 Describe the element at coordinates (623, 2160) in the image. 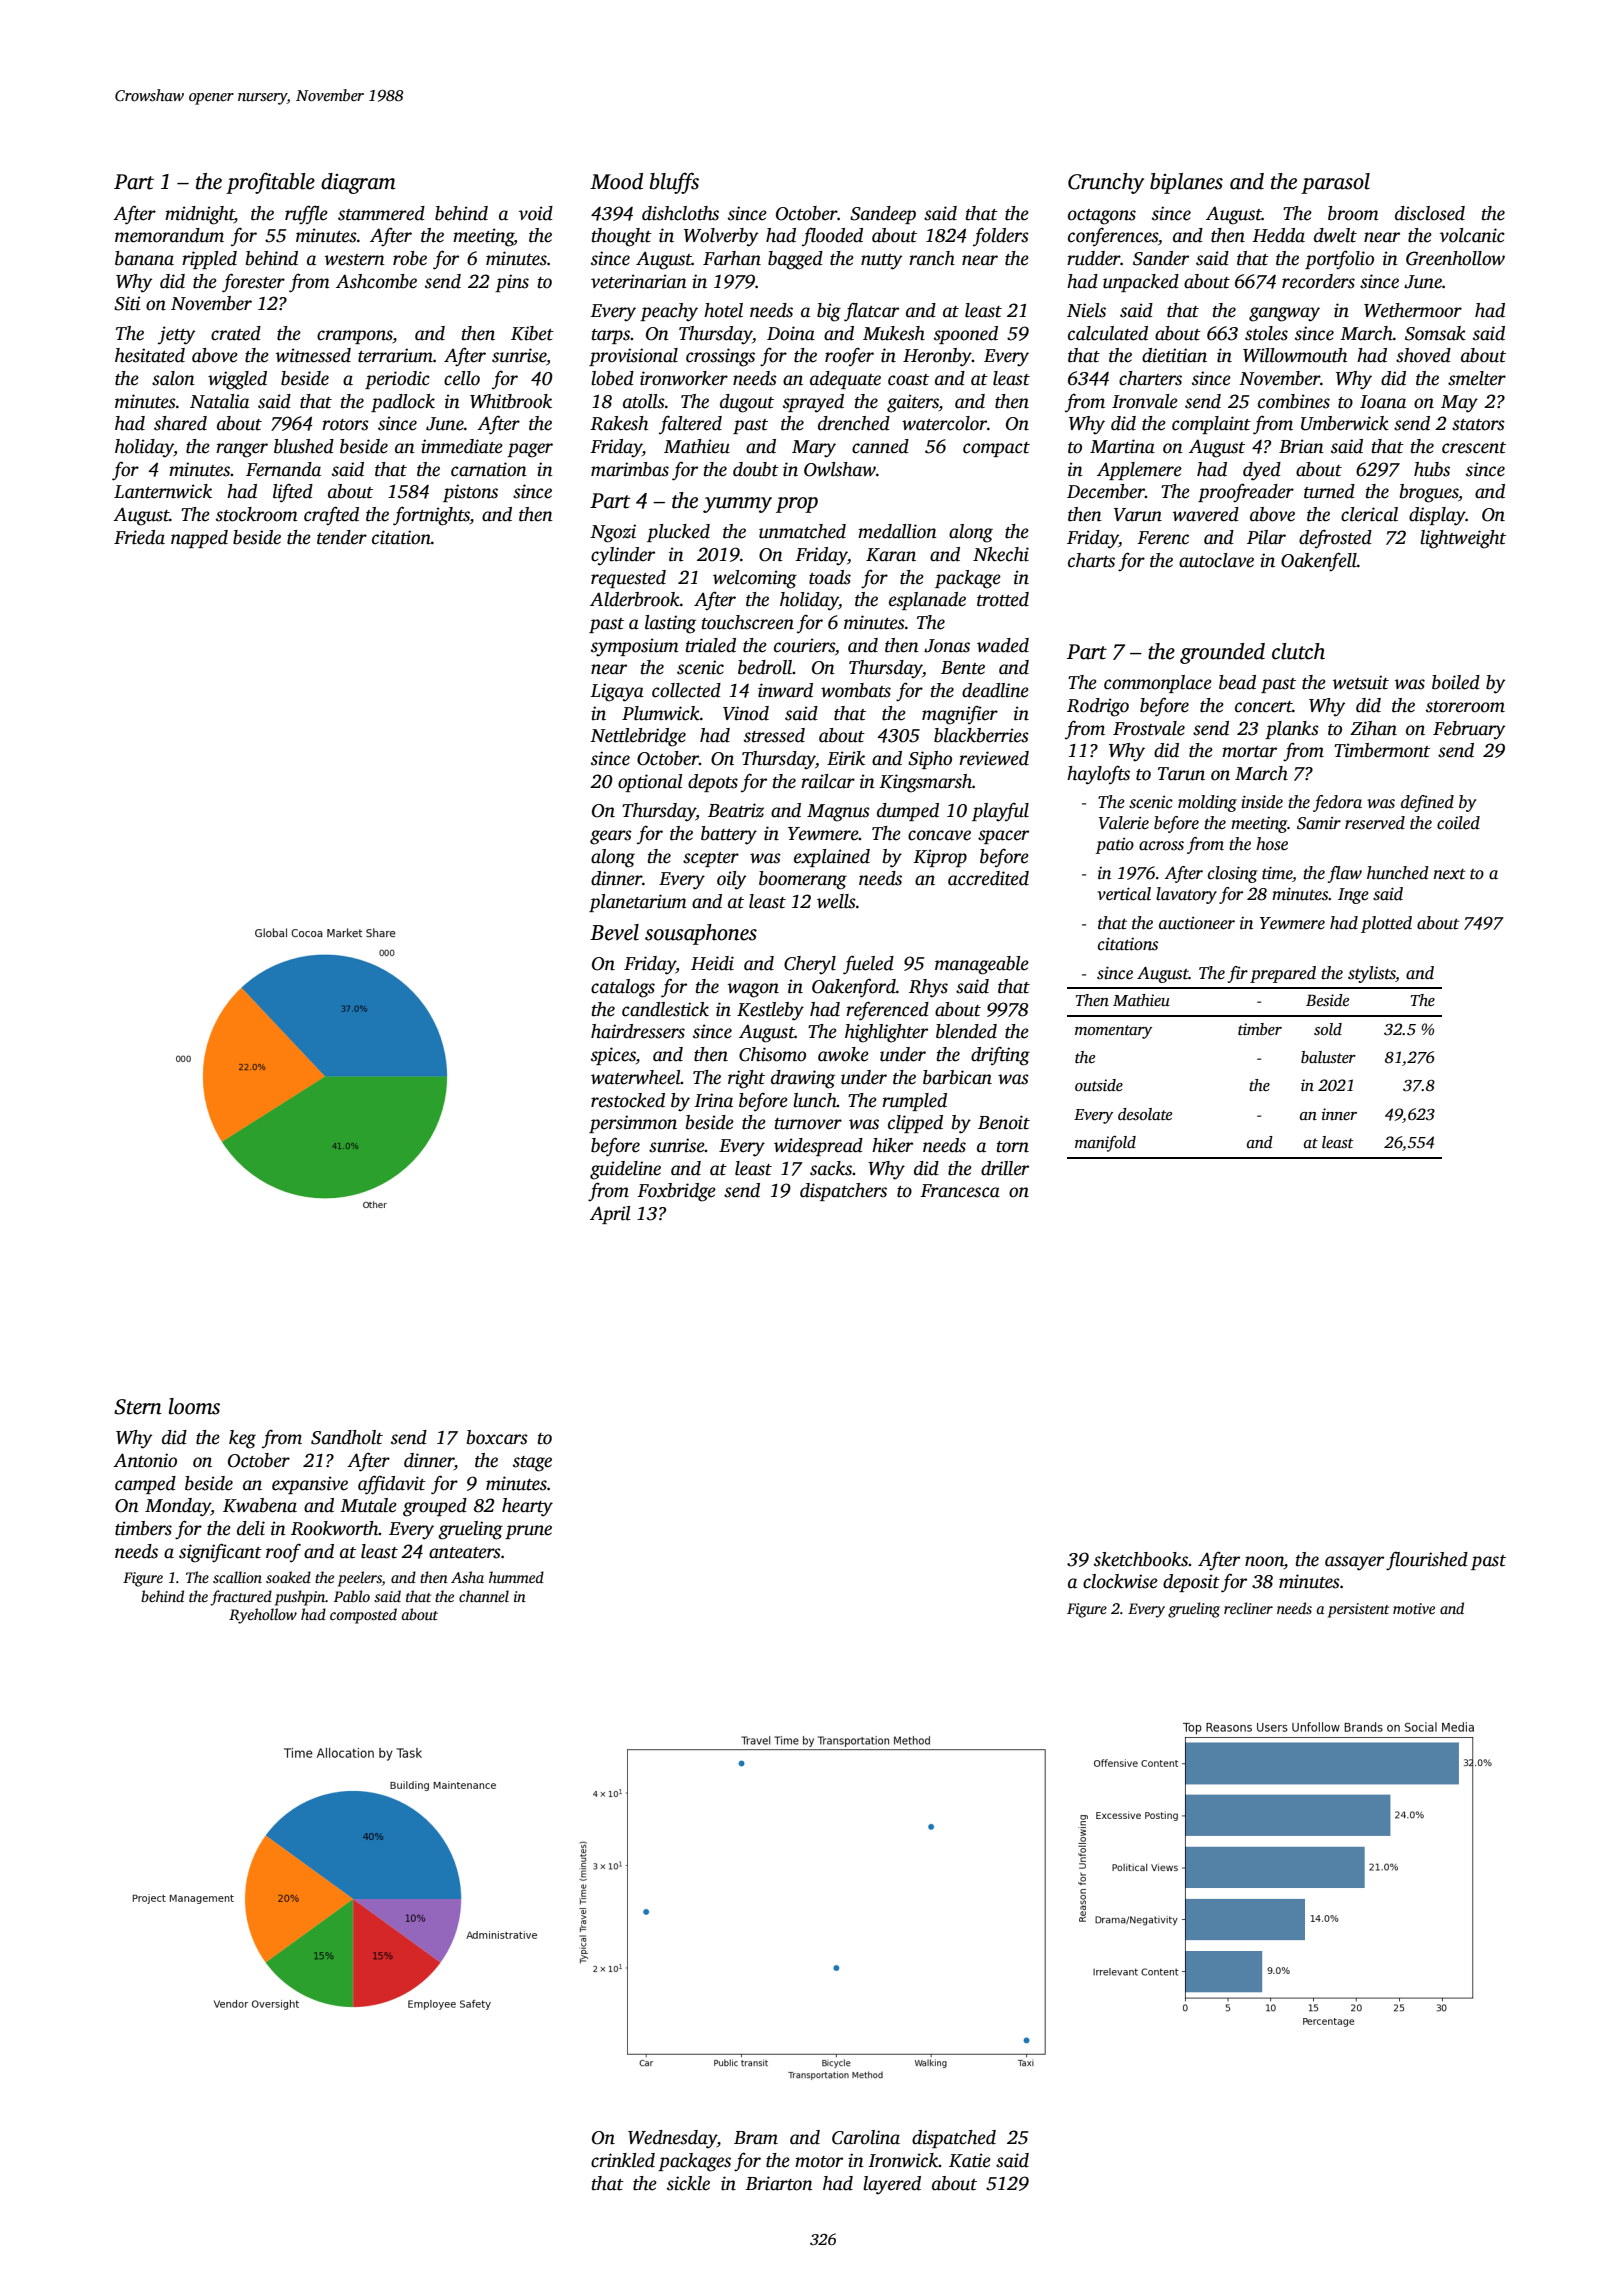

I see `crinkled` at that location.
